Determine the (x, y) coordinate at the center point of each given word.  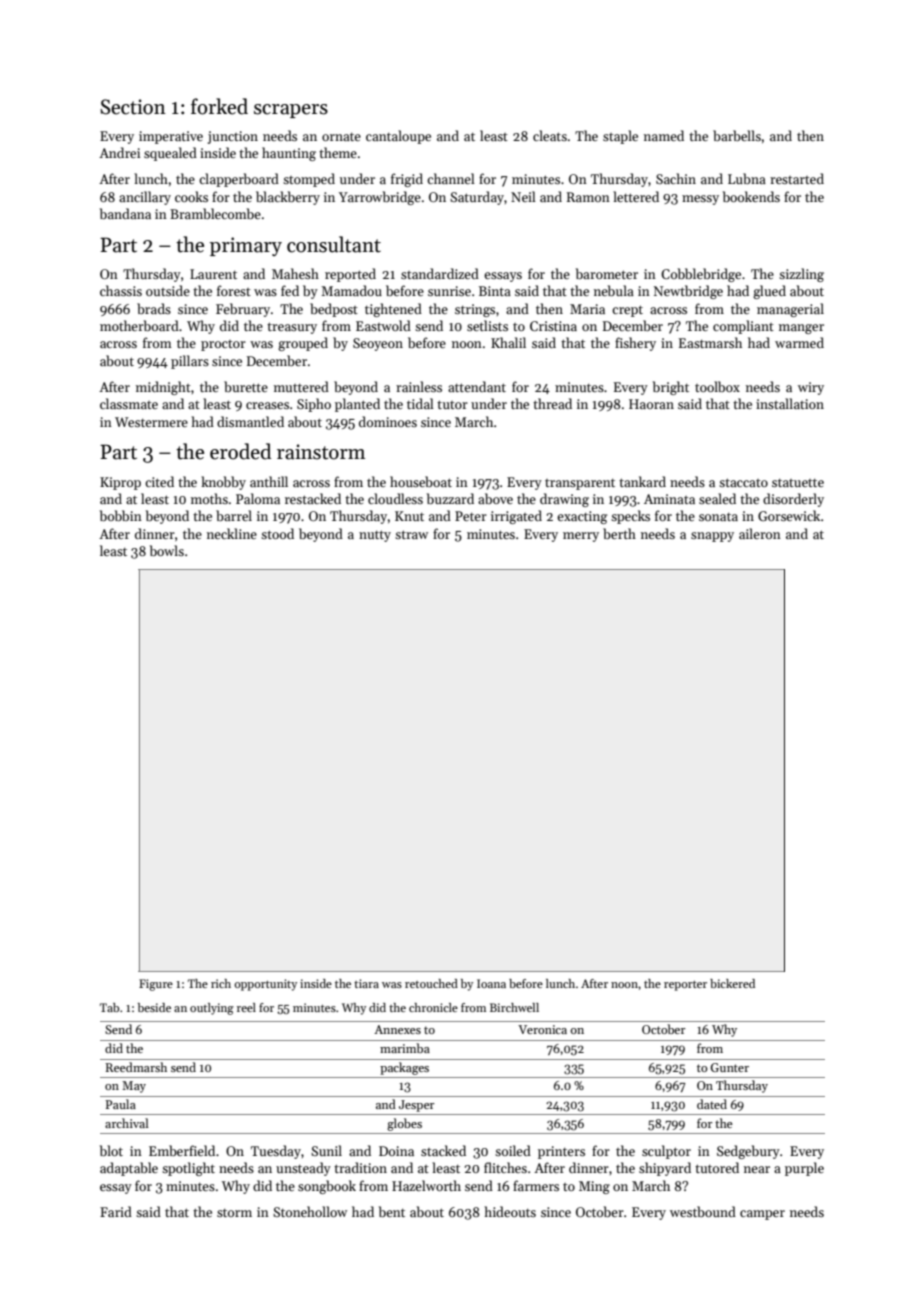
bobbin (121, 515)
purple (804, 1169)
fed (290, 290)
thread (552, 403)
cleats (550, 135)
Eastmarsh (710, 342)
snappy (712, 537)
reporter (685, 986)
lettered (636, 196)
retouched (431, 983)
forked (219, 106)
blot (111, 1150)
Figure (156, 985)
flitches (505, 1167)
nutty (375, 536)
